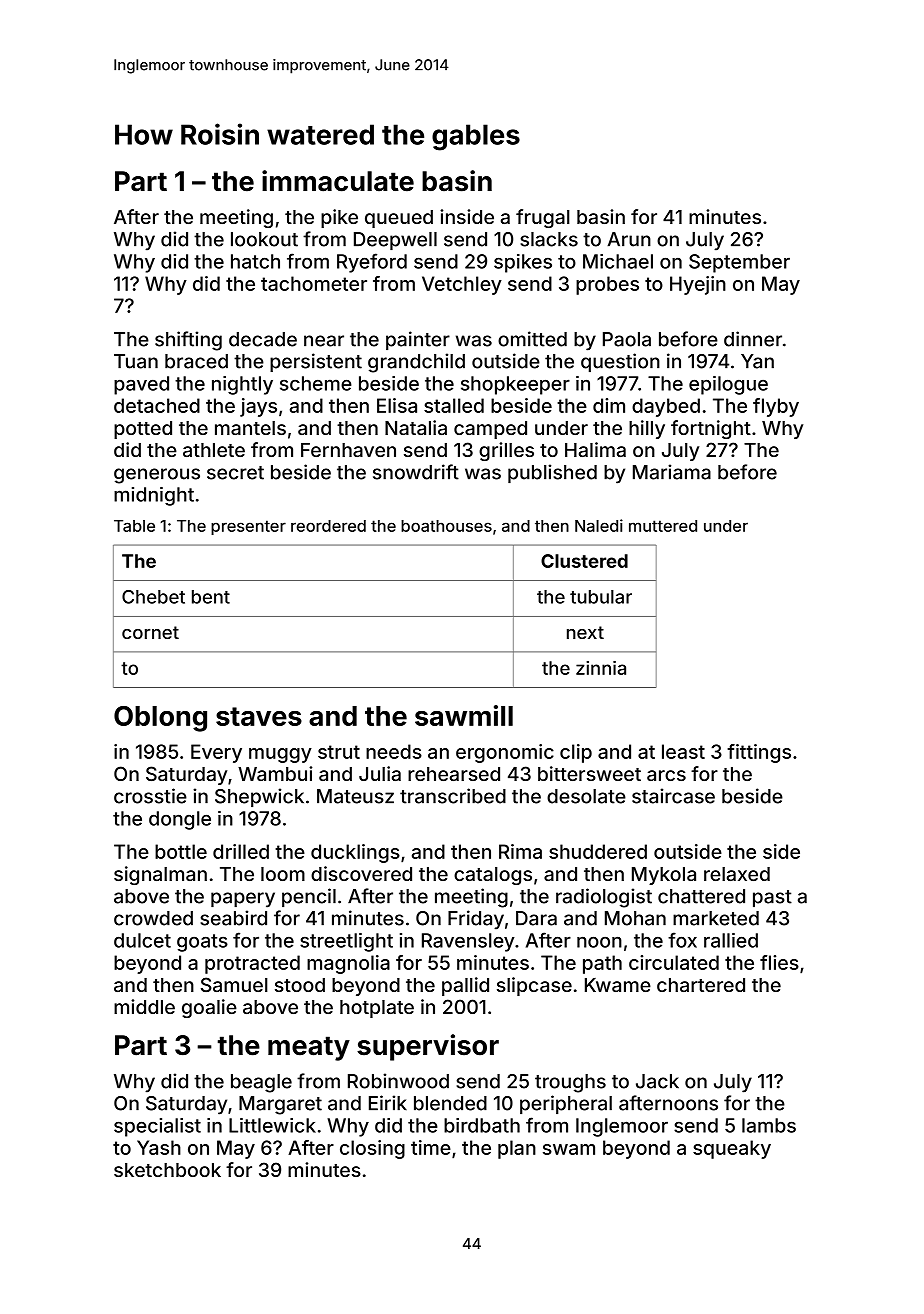 This document has width=924, height=1314. Describe the element at coordinates (167, 1170) in the document. I see `sketchbook` at that location.
